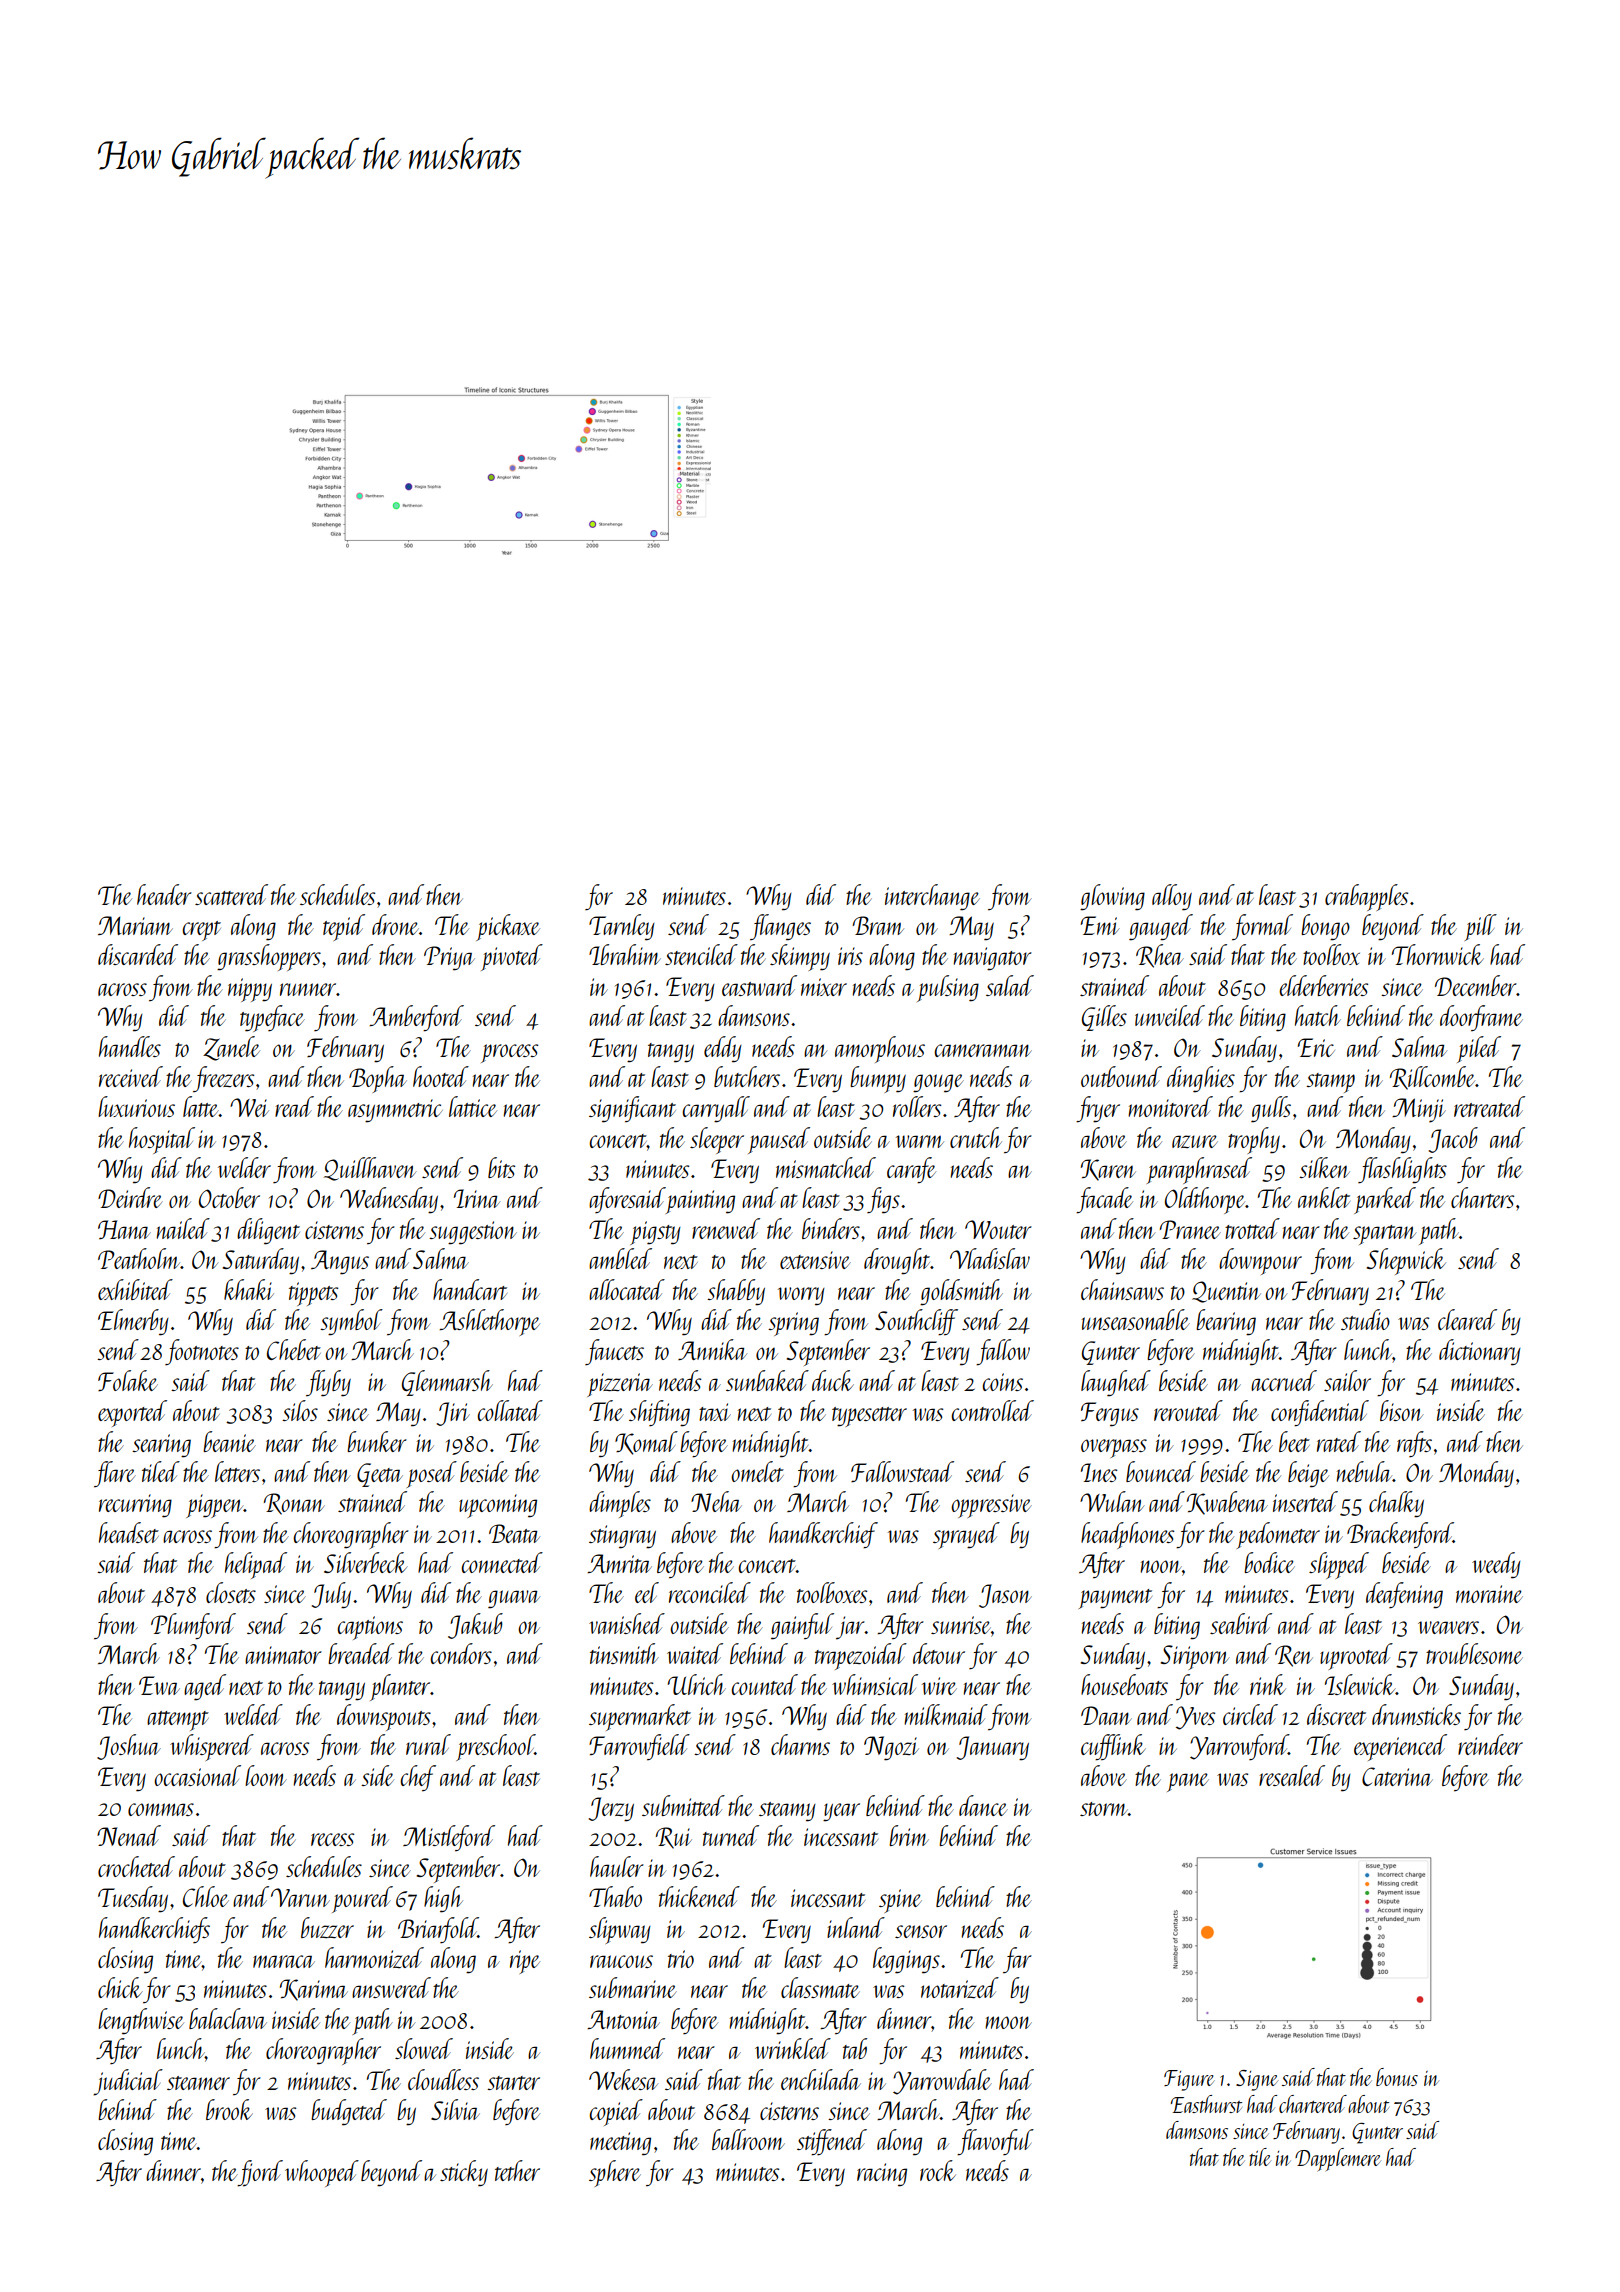 This document has width=1620, height=2292. Describe the element at coordinates (464, 2173) in the document. I see `sticky` at that location.
